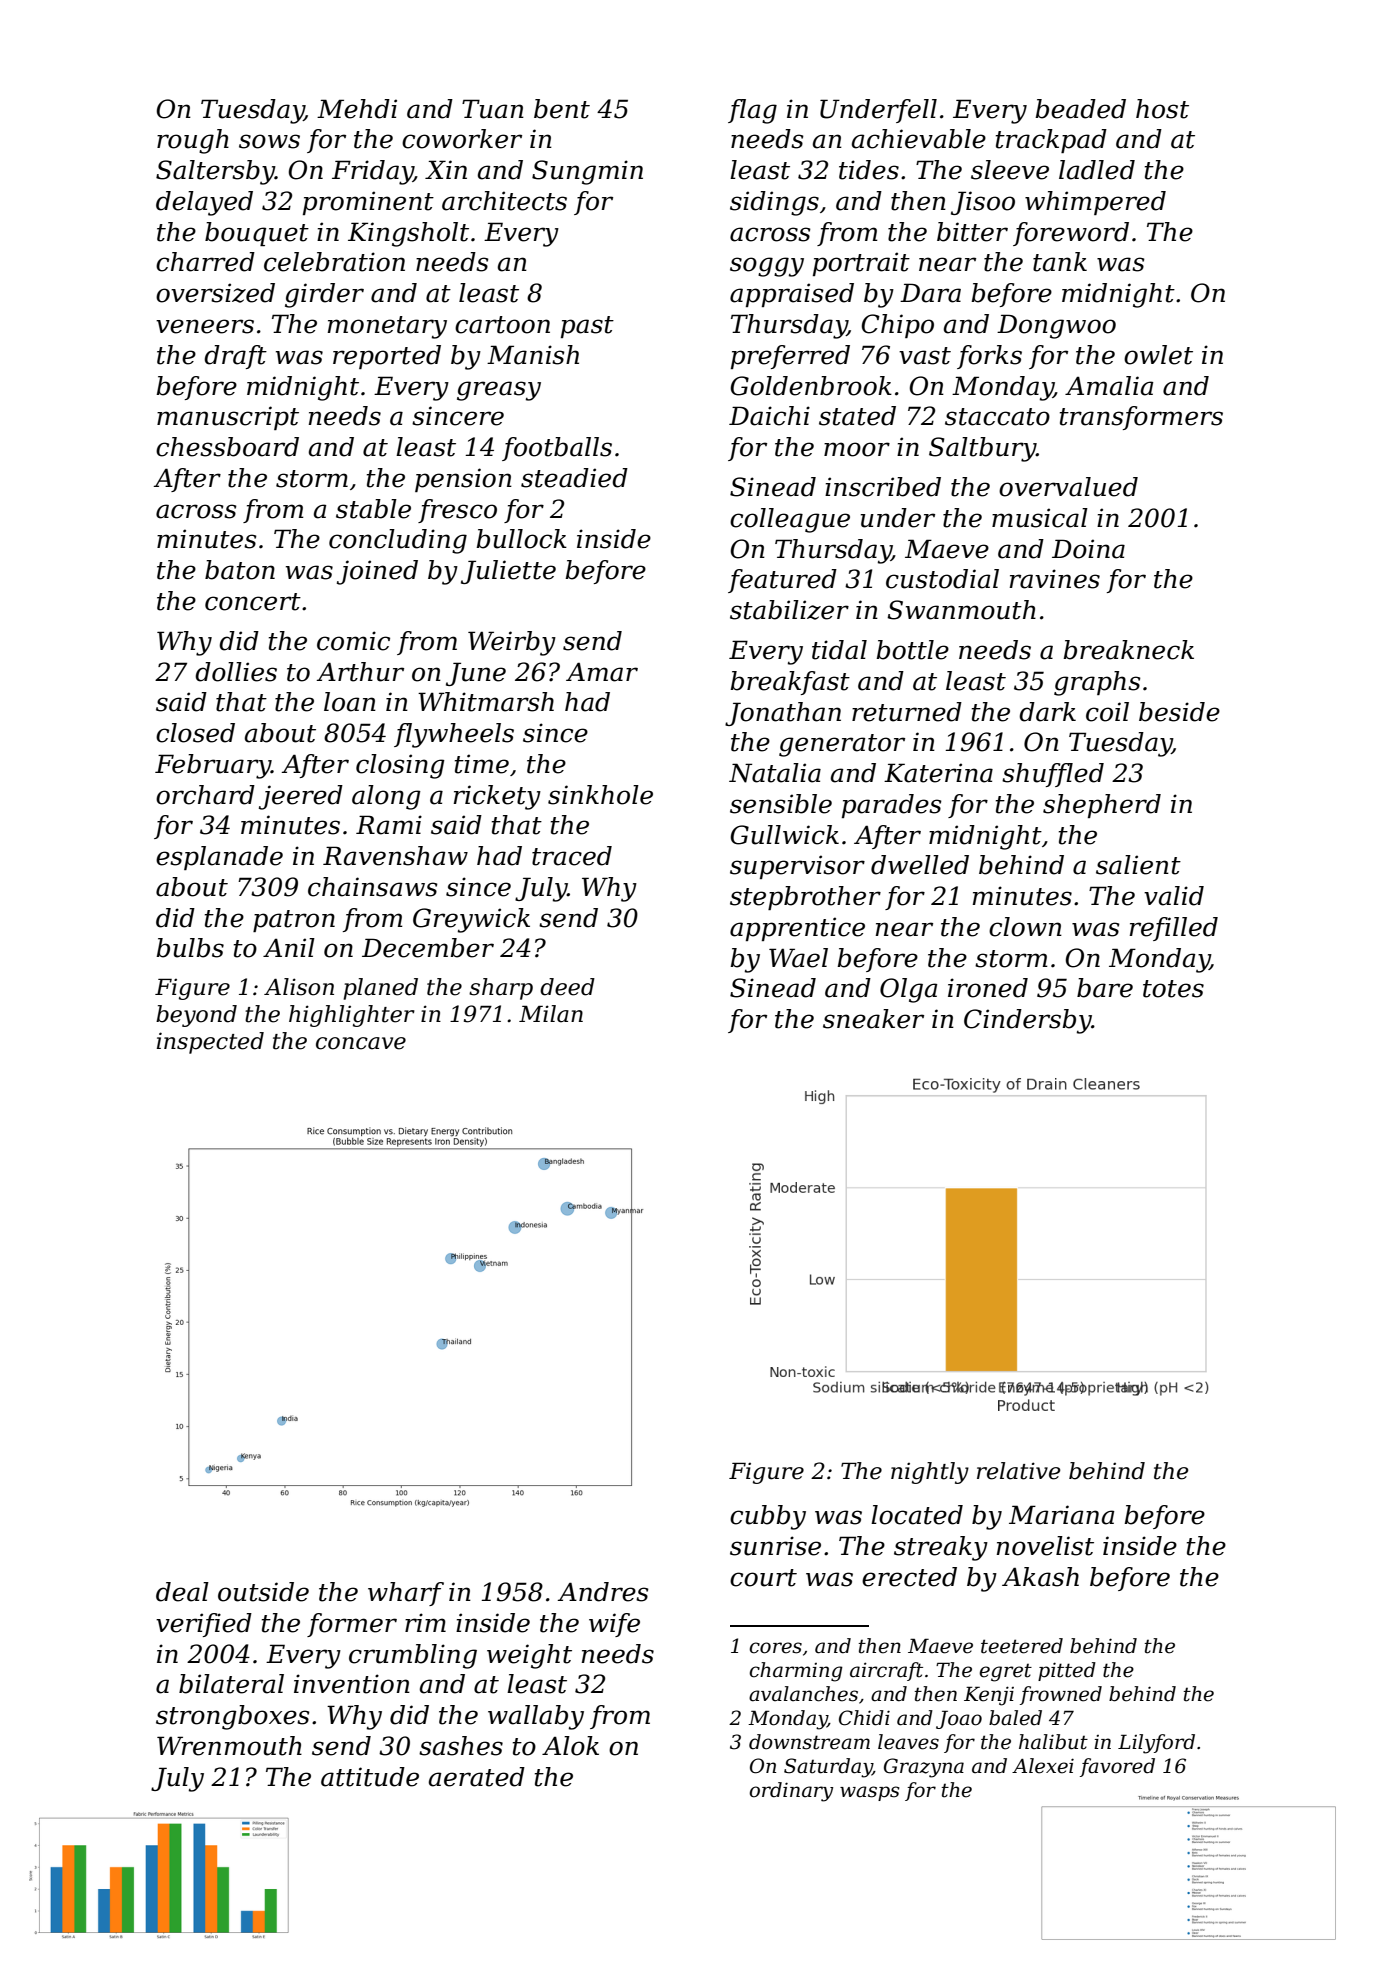 This image has height=1969, width=1386. What do you see at coordinates (1028, 1021) in the image?
I see `Cindersby` at bounding box center [1028, 1021].
